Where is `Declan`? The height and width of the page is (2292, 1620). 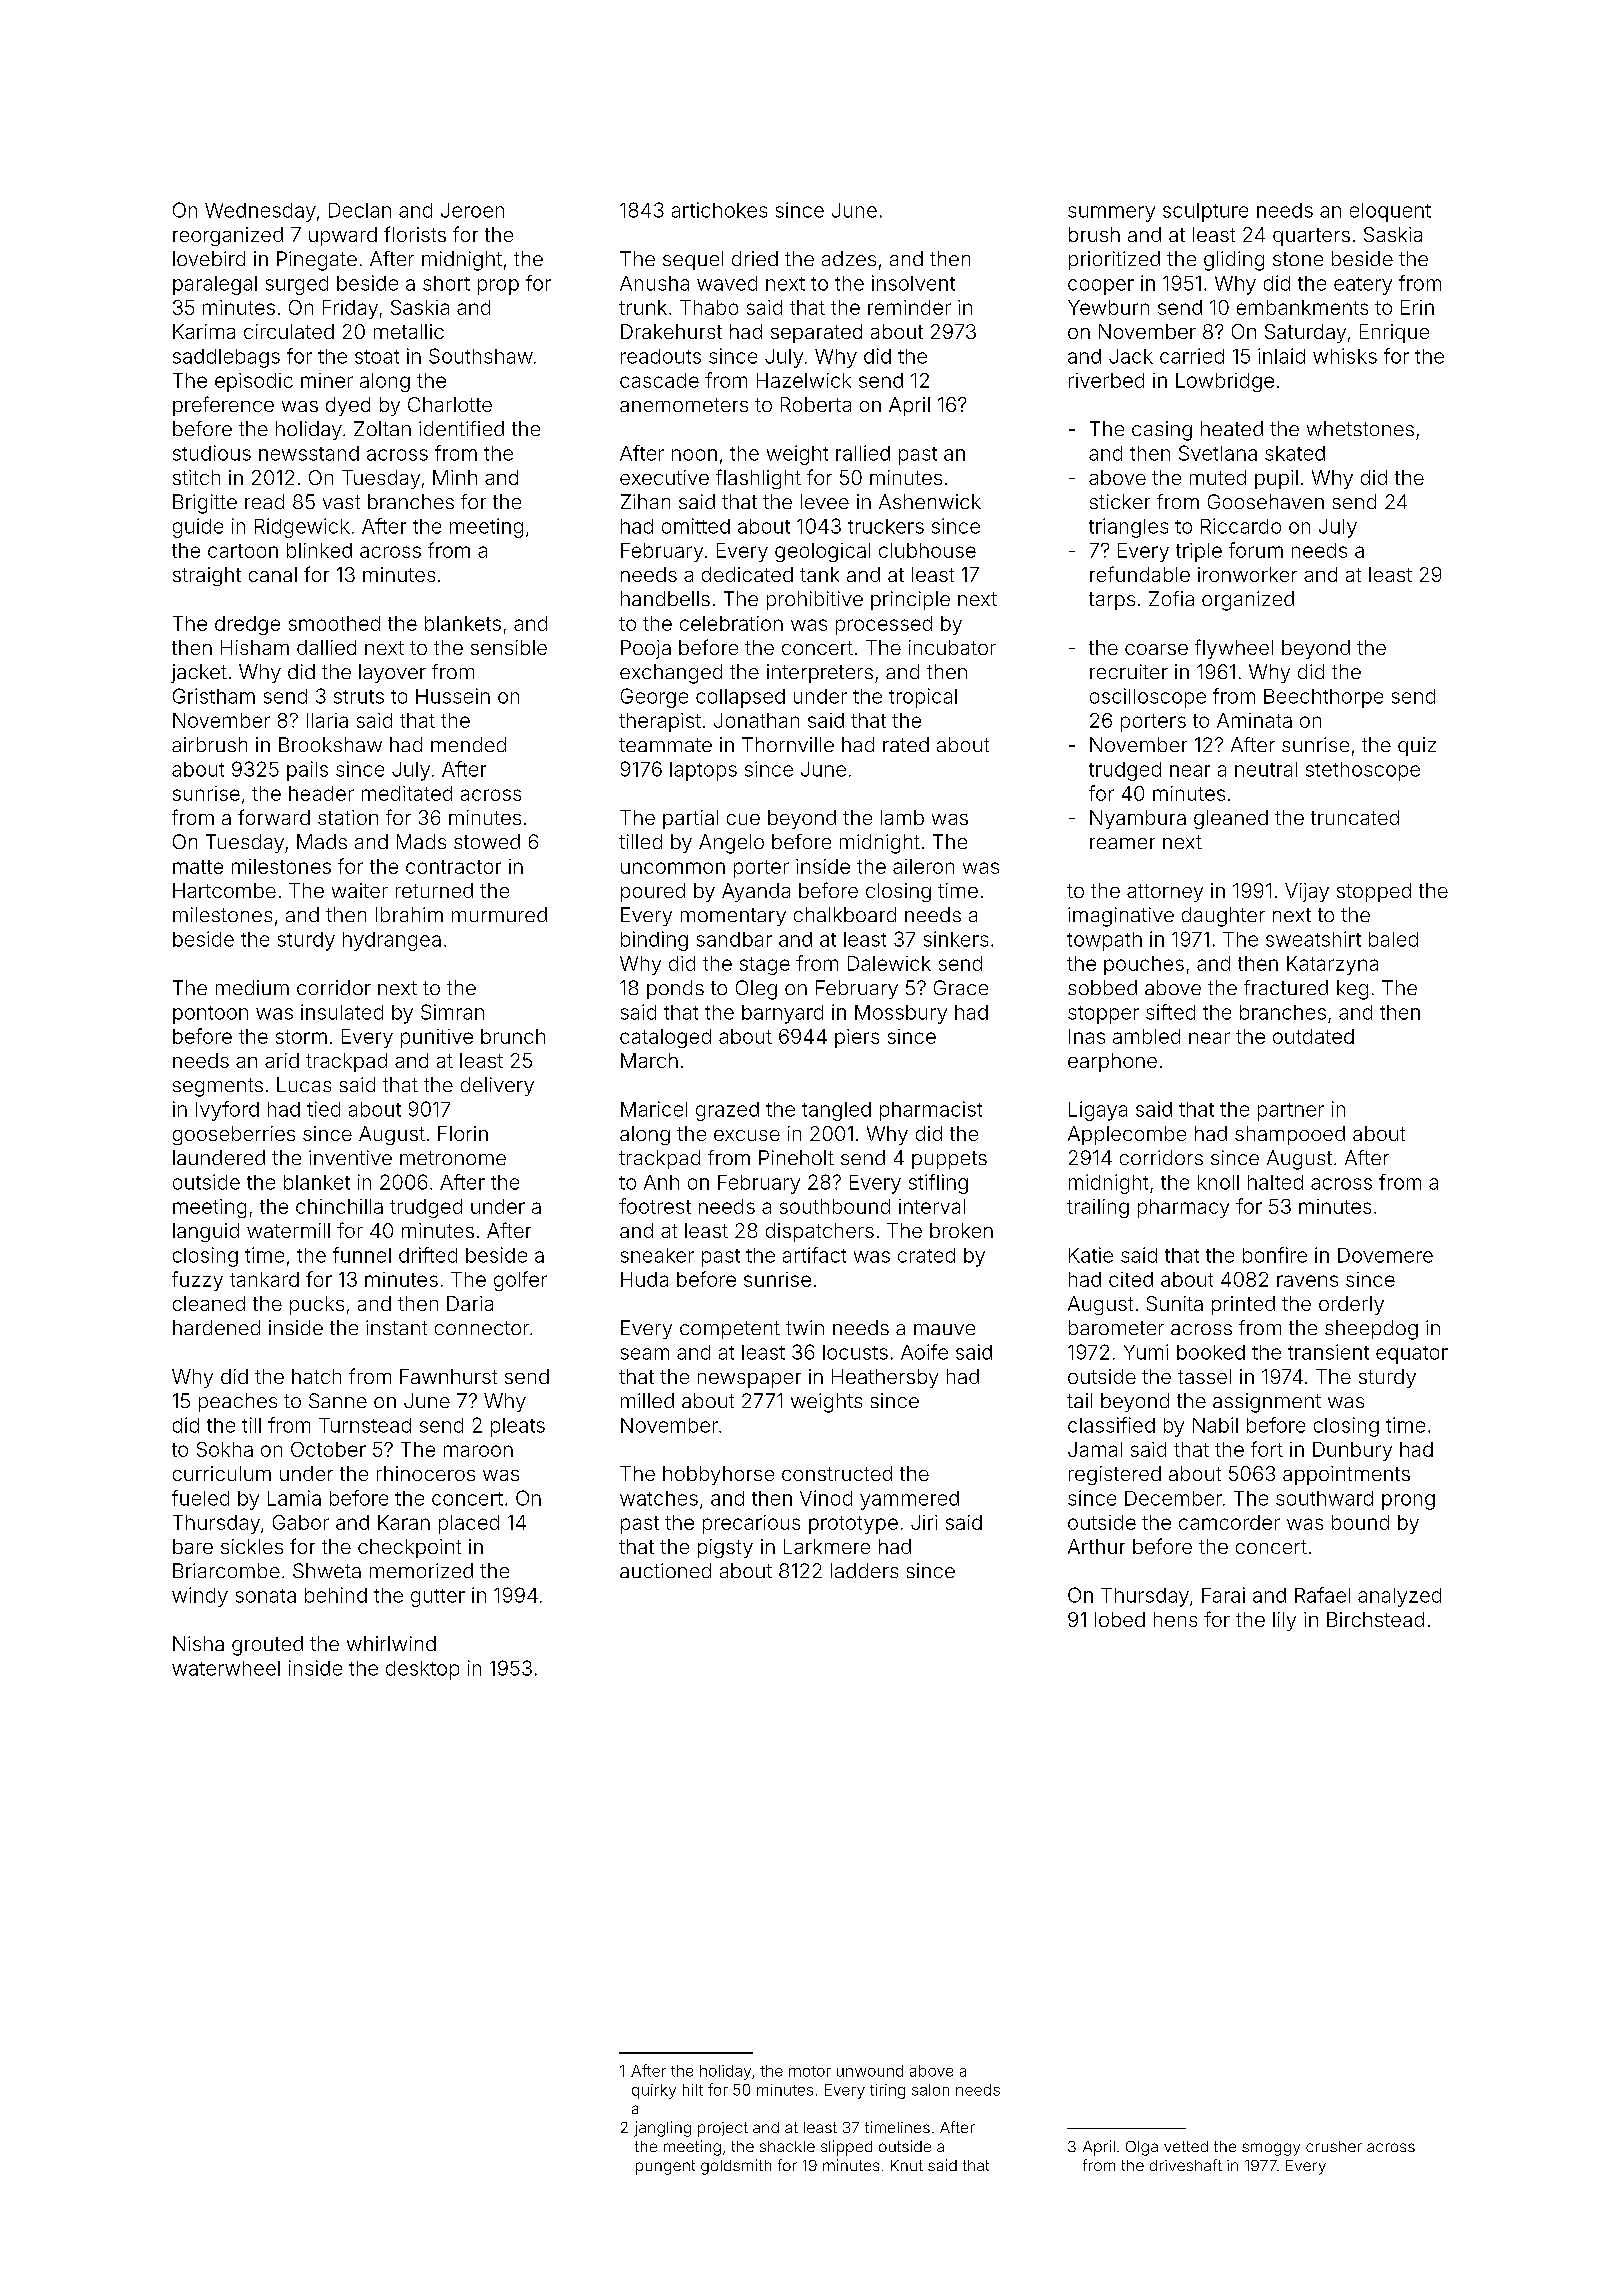 Declan is located at coordinates (360, 210).
